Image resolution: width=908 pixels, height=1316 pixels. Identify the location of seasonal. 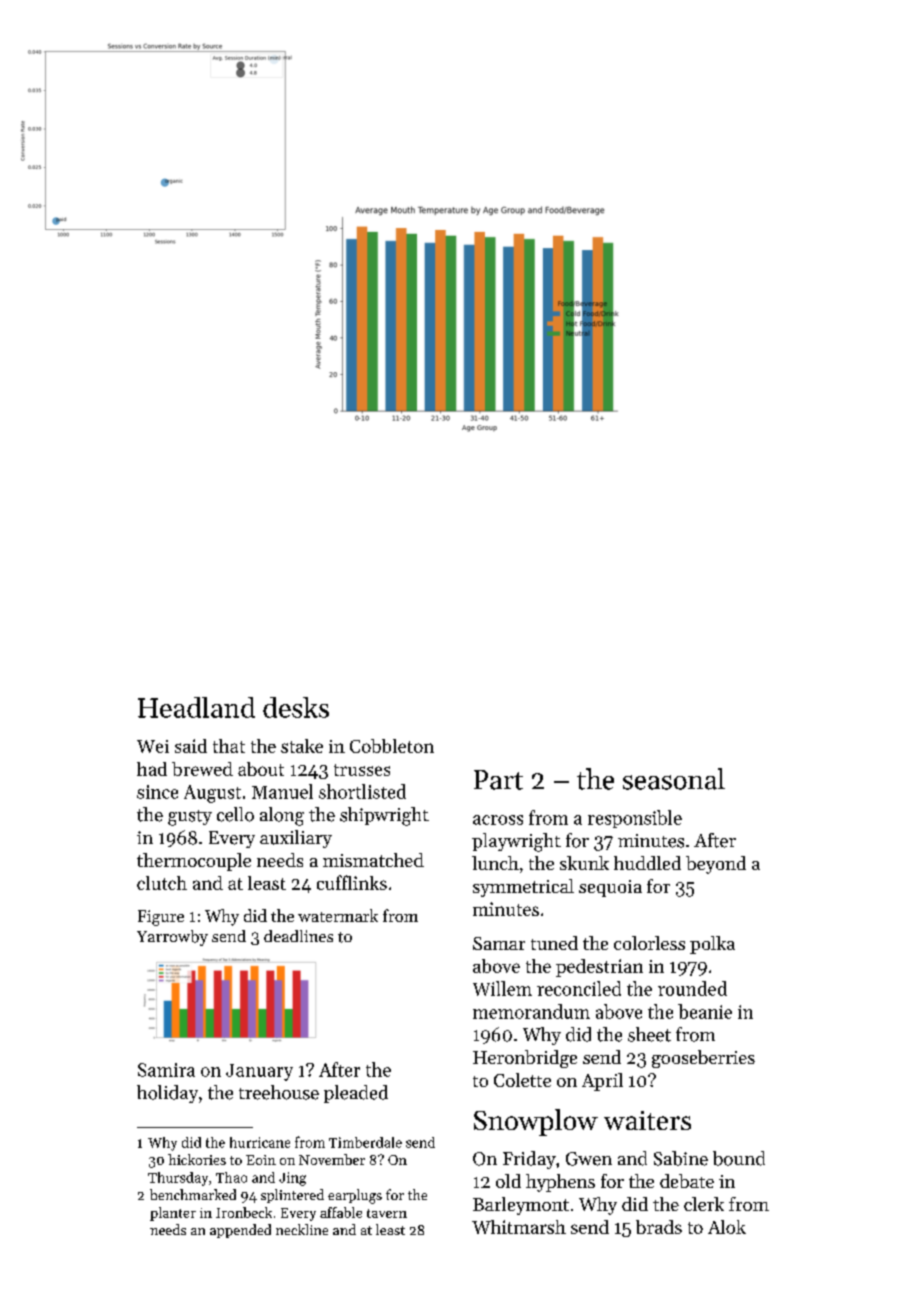
(674, 779).
